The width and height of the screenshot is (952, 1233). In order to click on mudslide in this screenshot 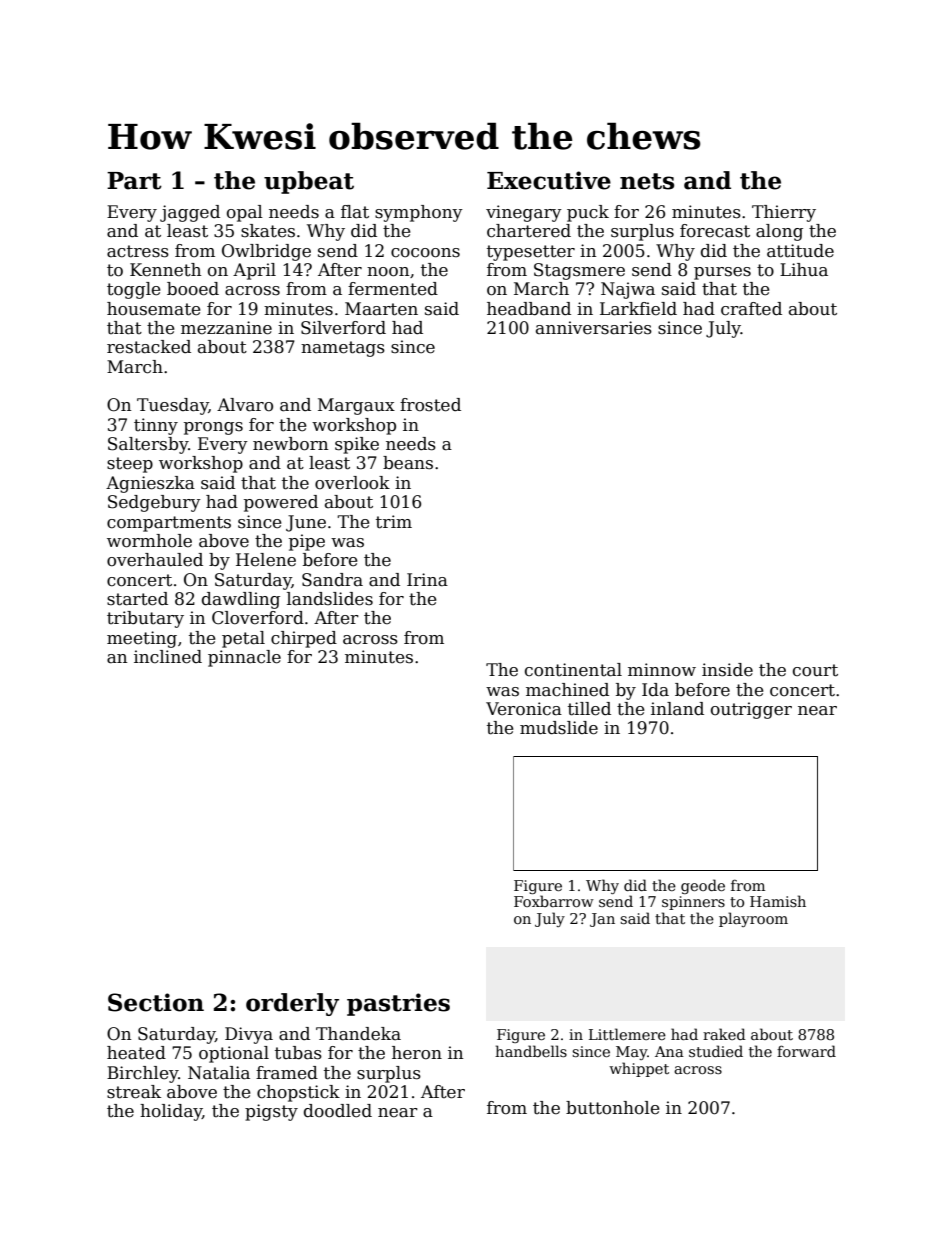, I will do `click(559, 728)`.
